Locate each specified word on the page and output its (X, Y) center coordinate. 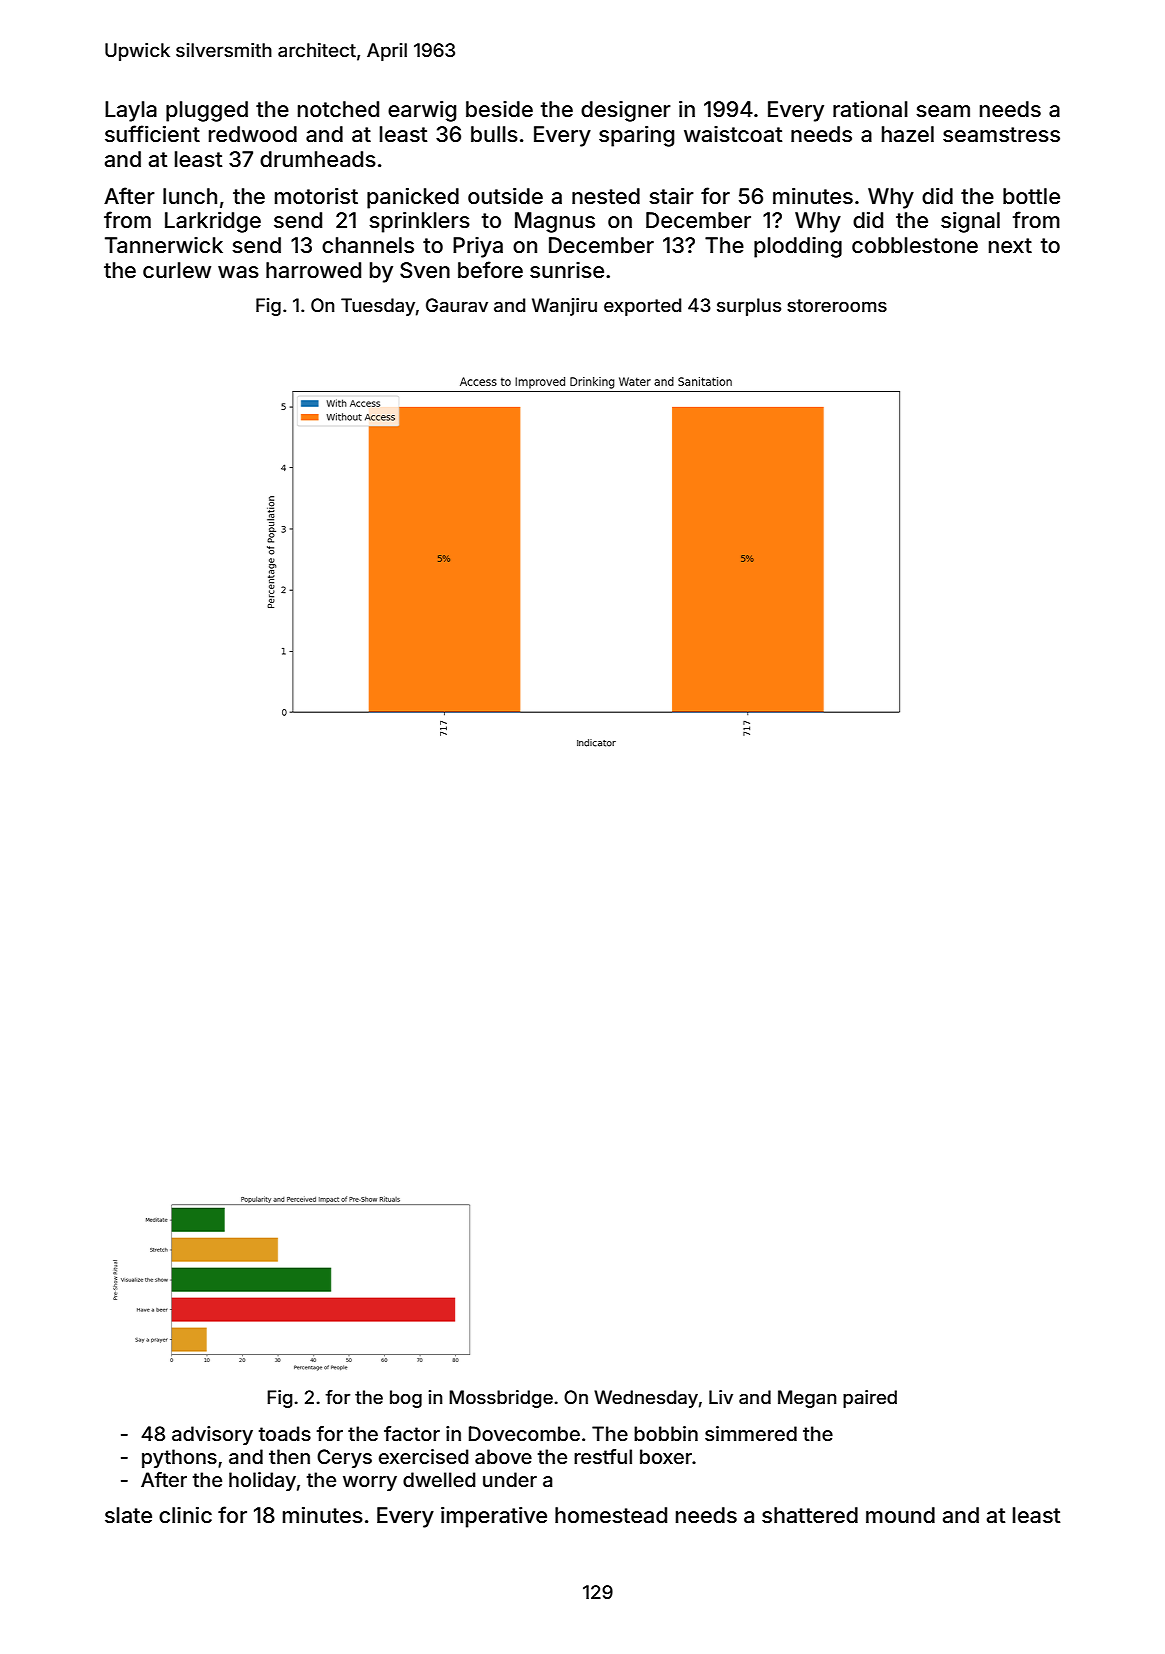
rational (870, 109)
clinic (185, 1515)
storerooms (837, 305)
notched (338, 109)
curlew (177, 270)
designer (626, 111)
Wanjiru (564, 307)
